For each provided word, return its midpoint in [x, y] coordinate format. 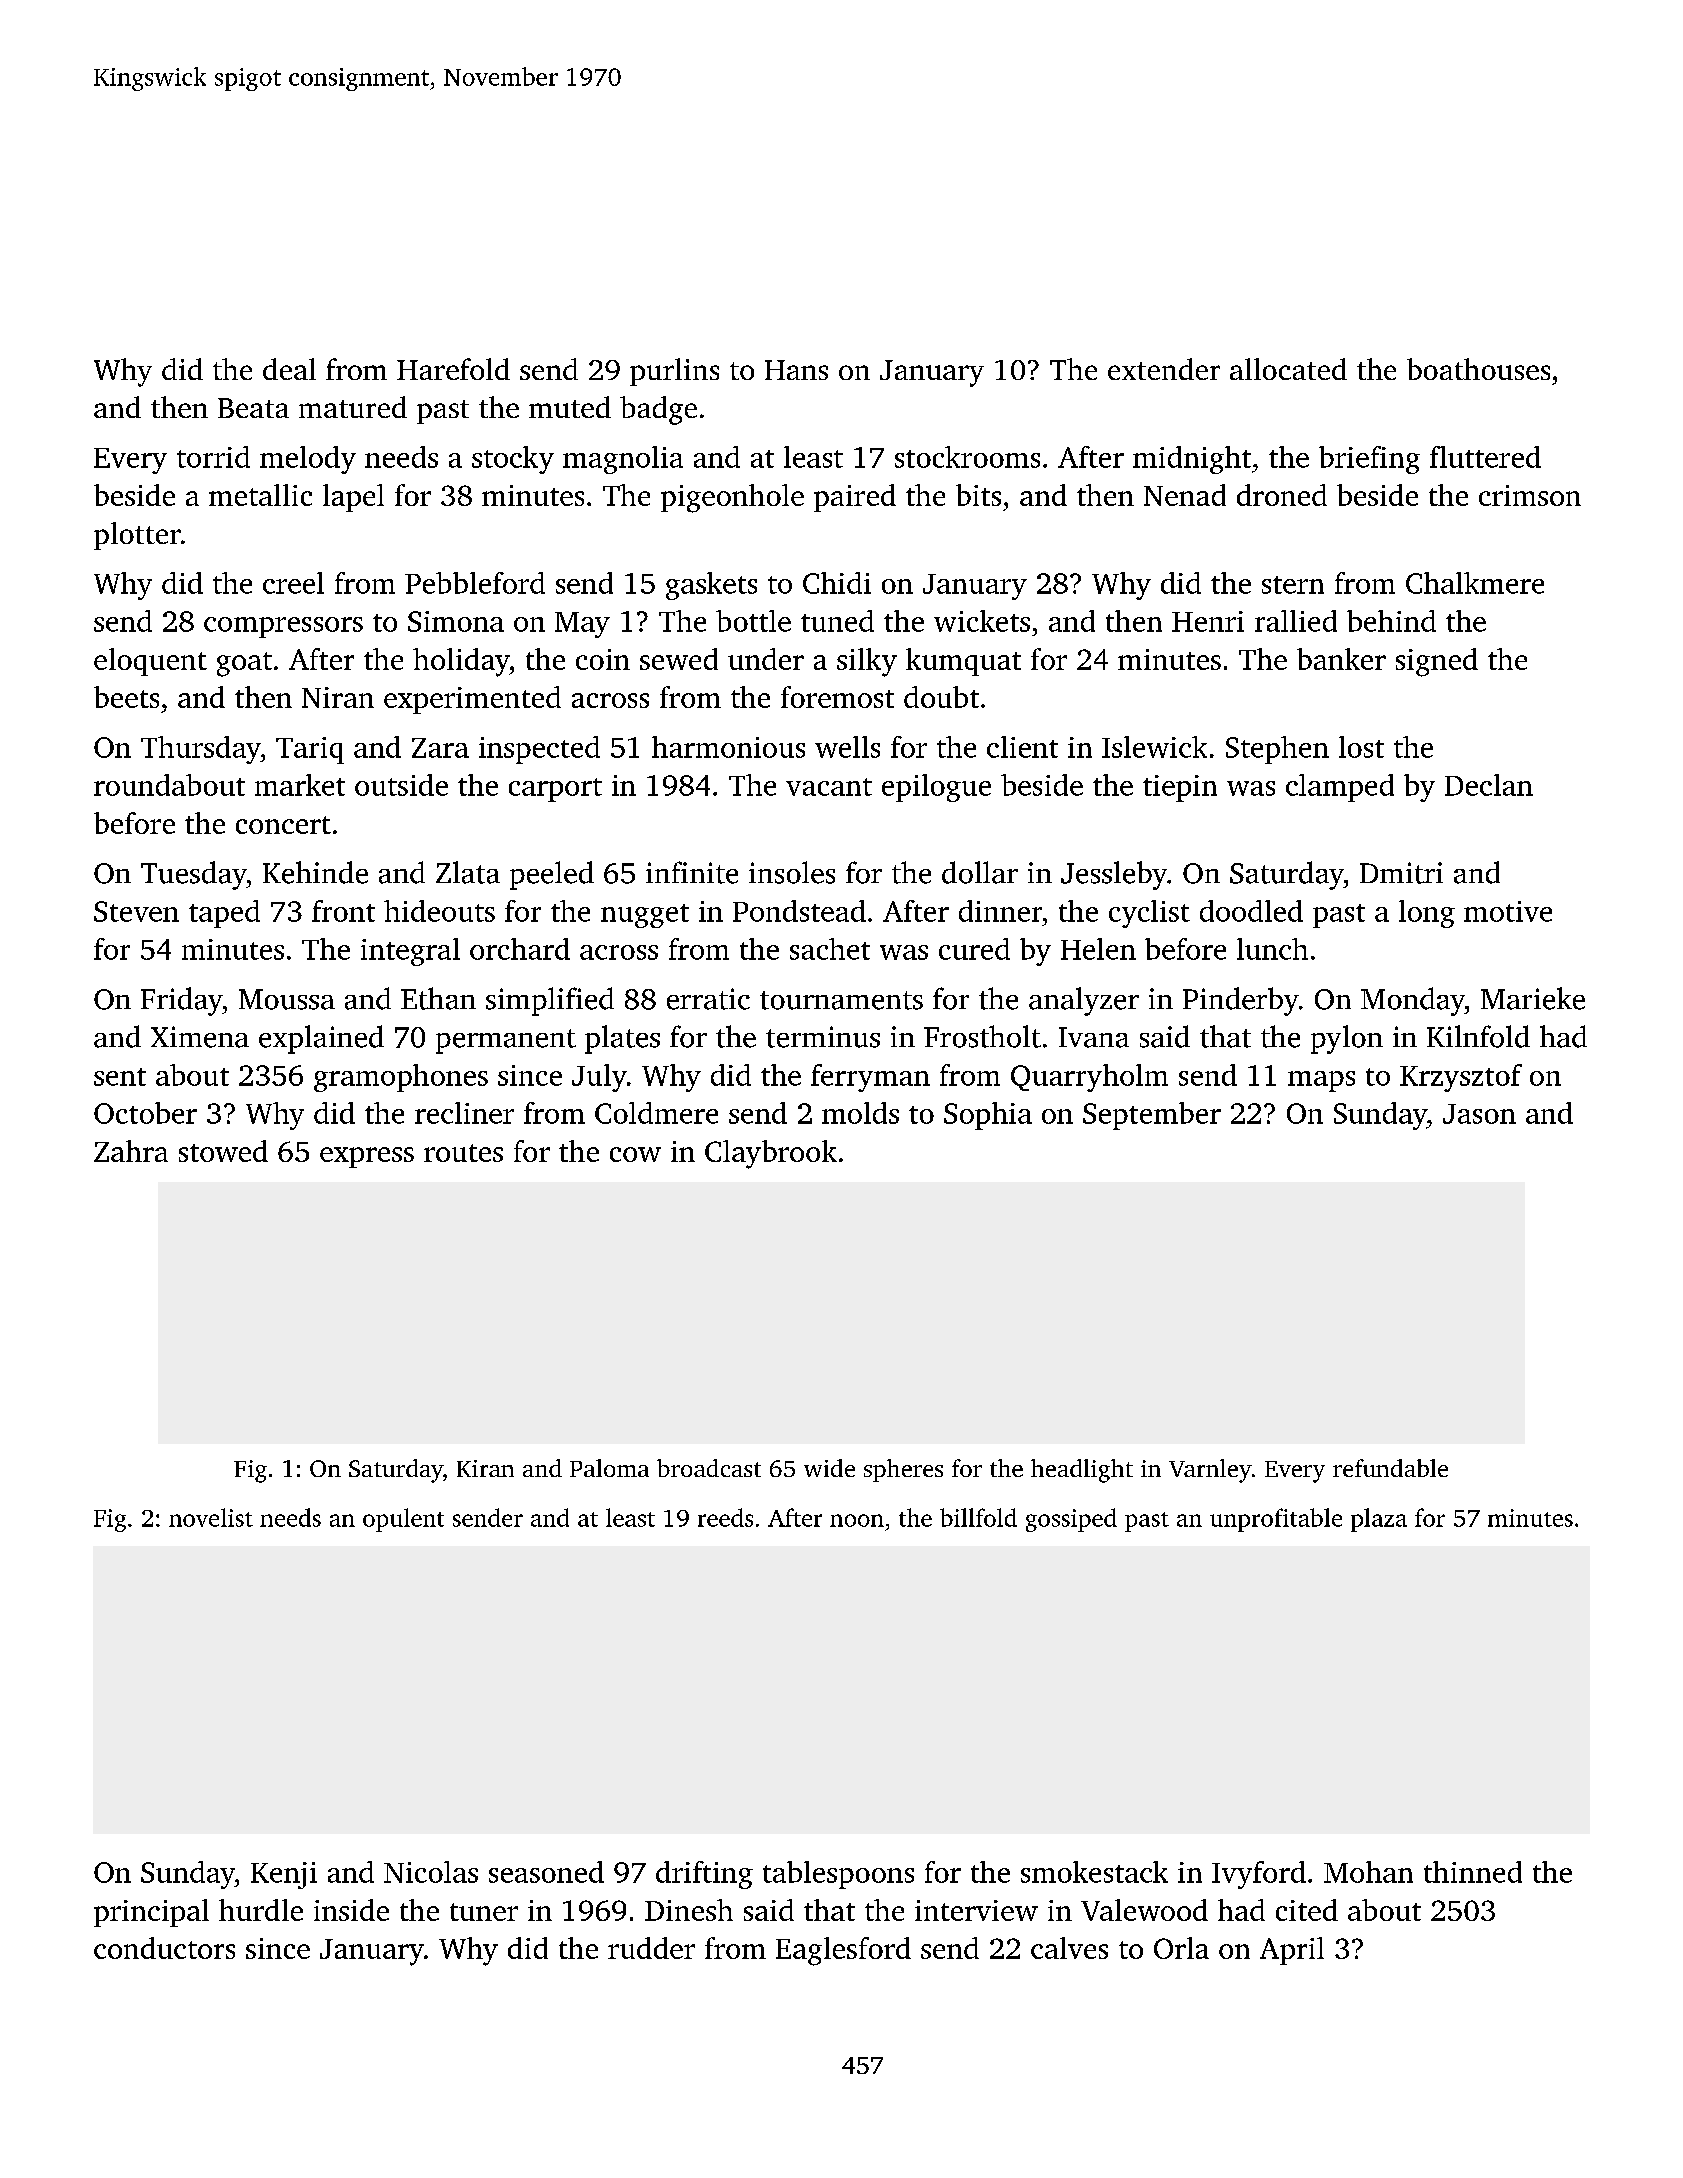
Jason [1479, 1114]
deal [289, 369]
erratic [708, 999]
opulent [403, 1520]
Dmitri [1401, 873]
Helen [1098, 949]
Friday [181, 1001]
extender [1164, 369]
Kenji [284, 1875]
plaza [1379, 1520]
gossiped [1071, 1520]
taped [224, 914]
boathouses [1478, 369]
